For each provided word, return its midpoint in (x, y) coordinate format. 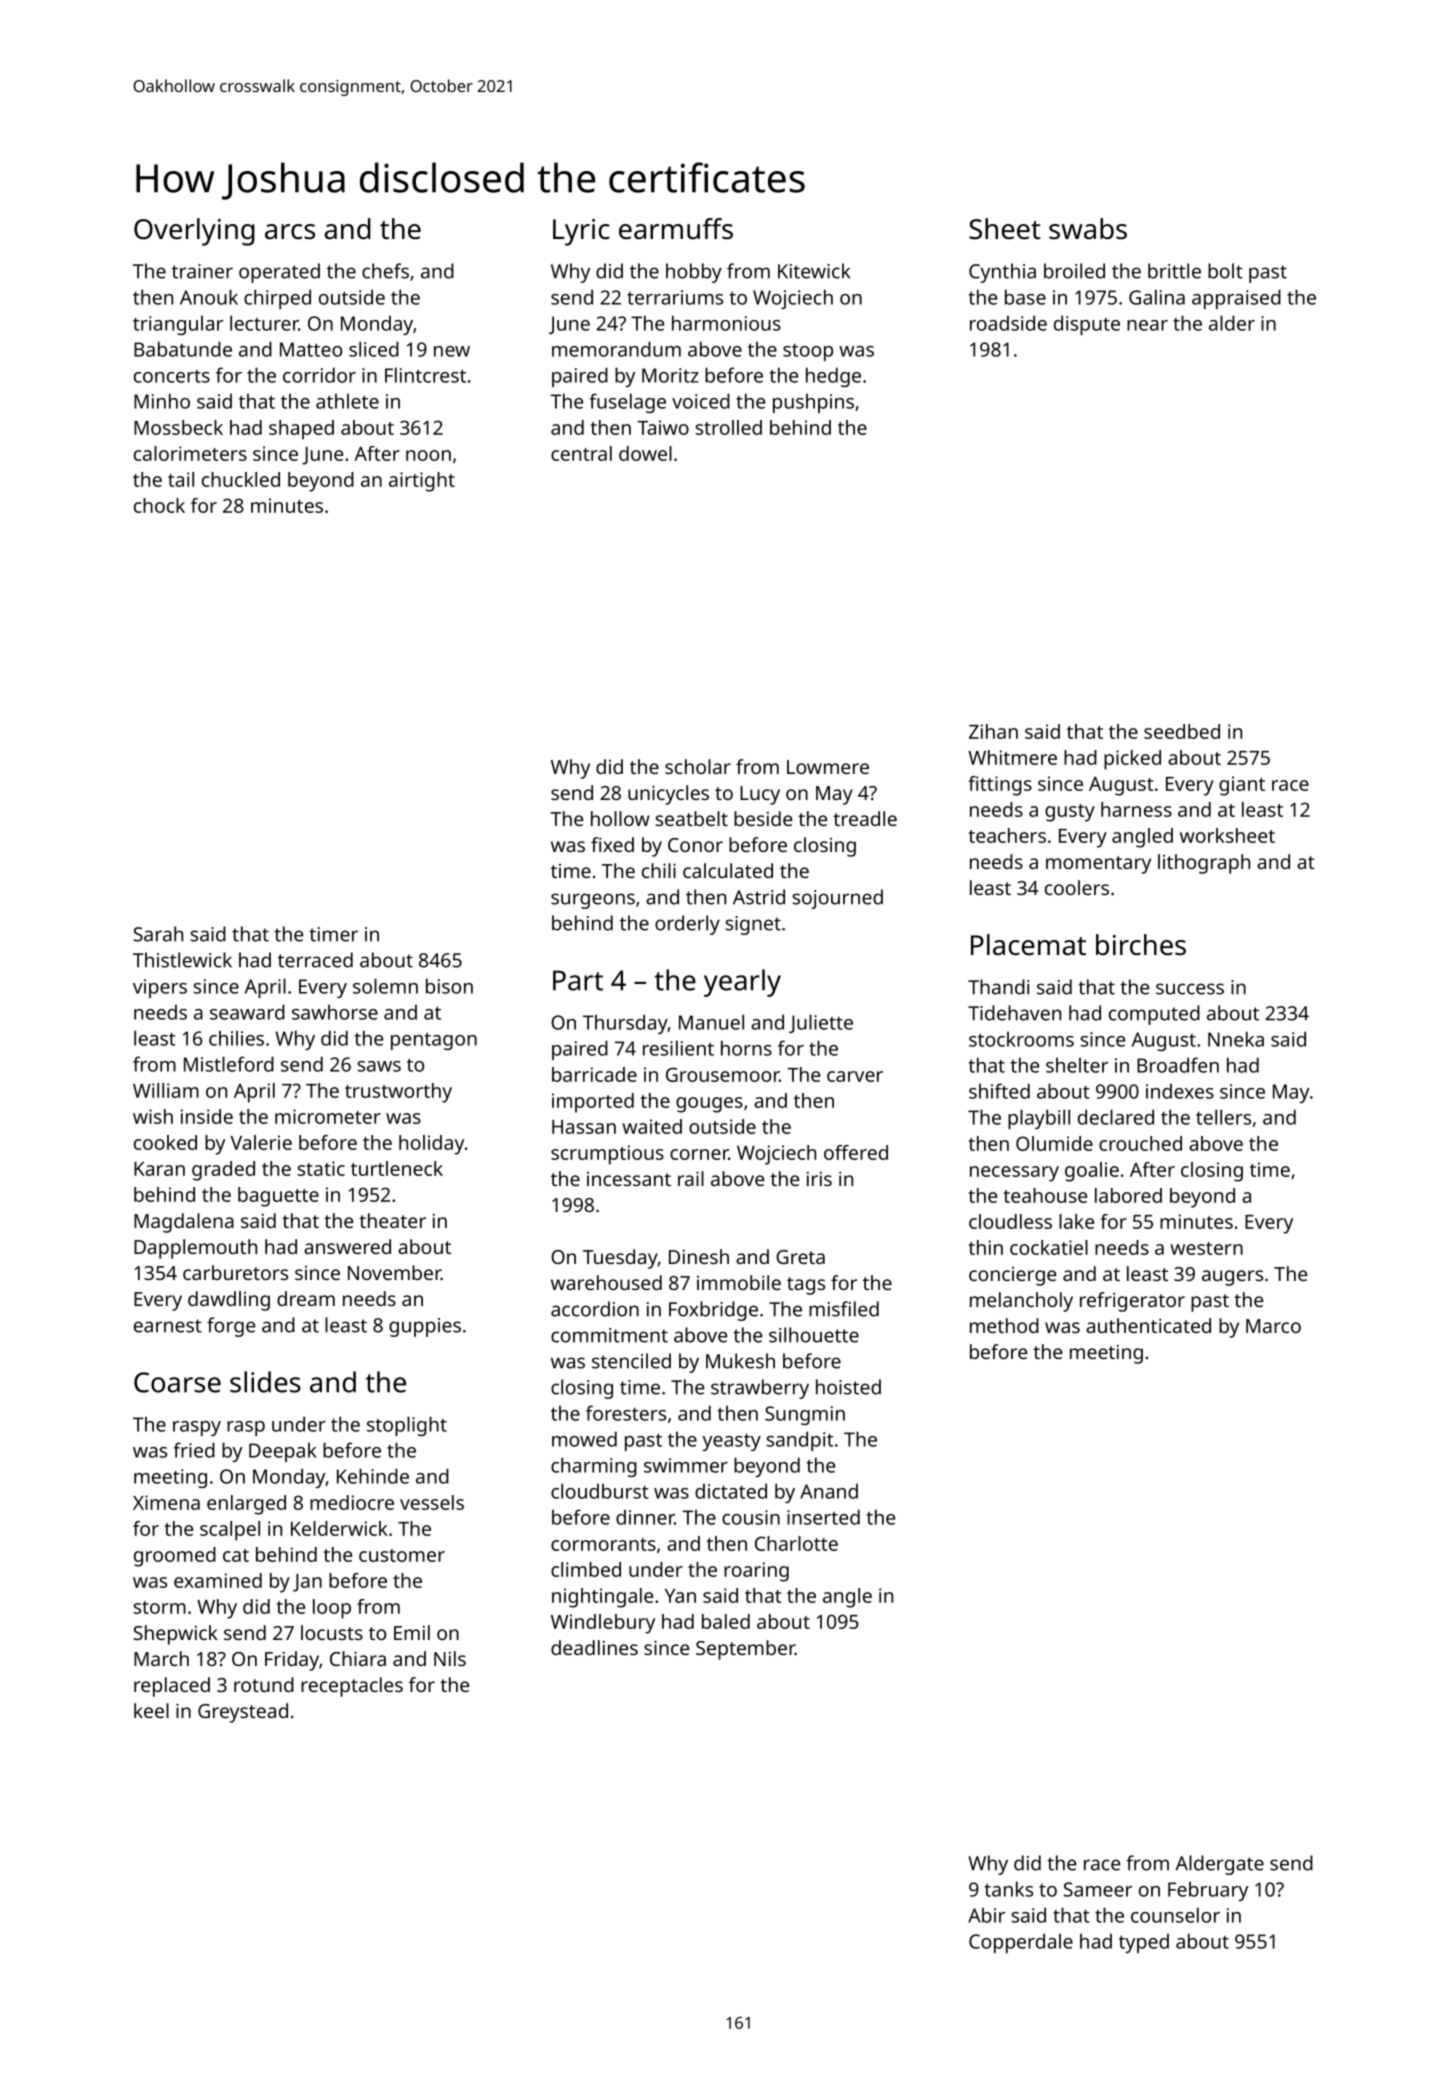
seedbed (1182, 731)
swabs (1088, 229)
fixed (612, 844)
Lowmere (828, 767)
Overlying (194, 232)
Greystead (243, 1713)
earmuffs (676, 229)
